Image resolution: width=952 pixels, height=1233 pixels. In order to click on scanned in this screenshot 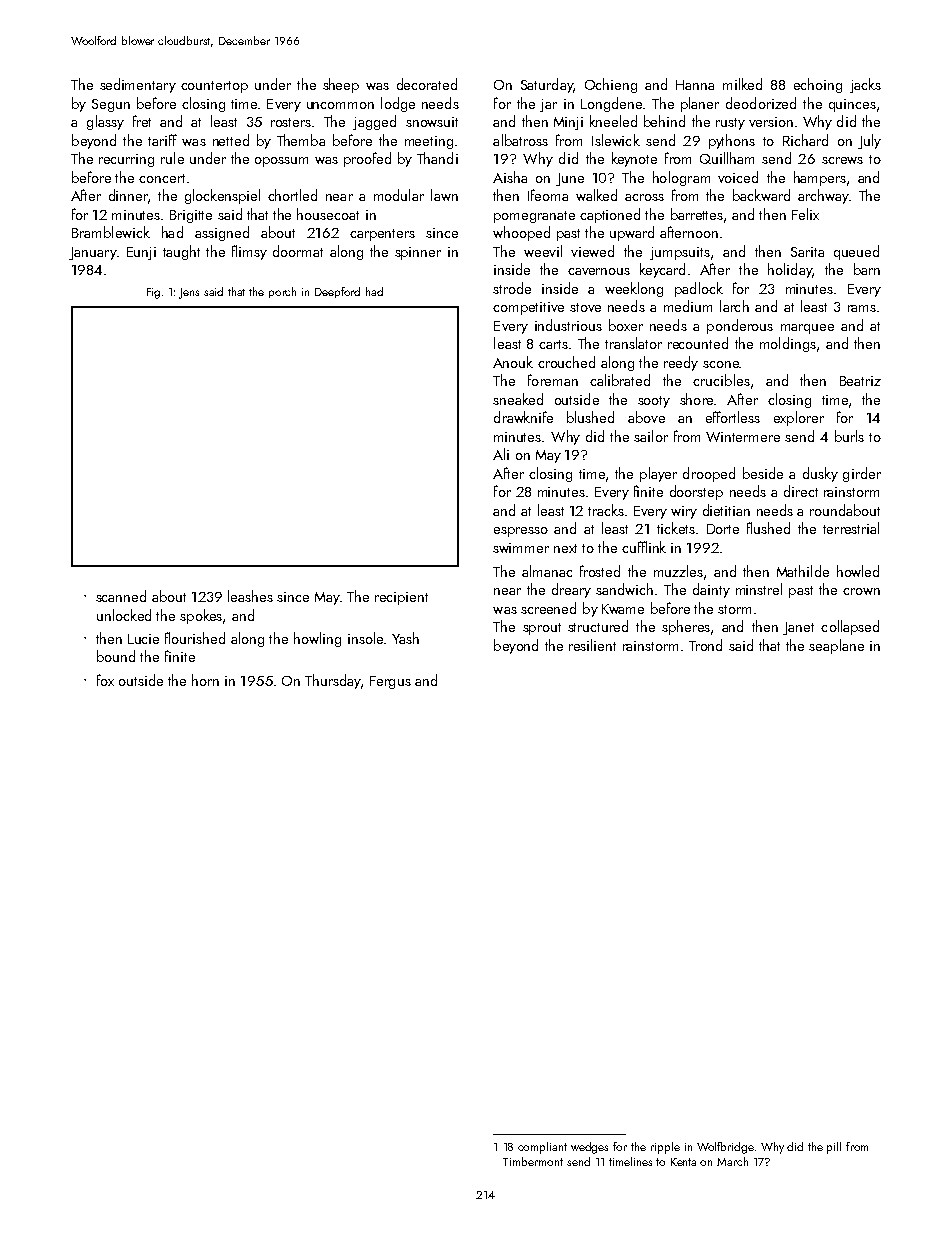, I will do `click(121, 596)`.
